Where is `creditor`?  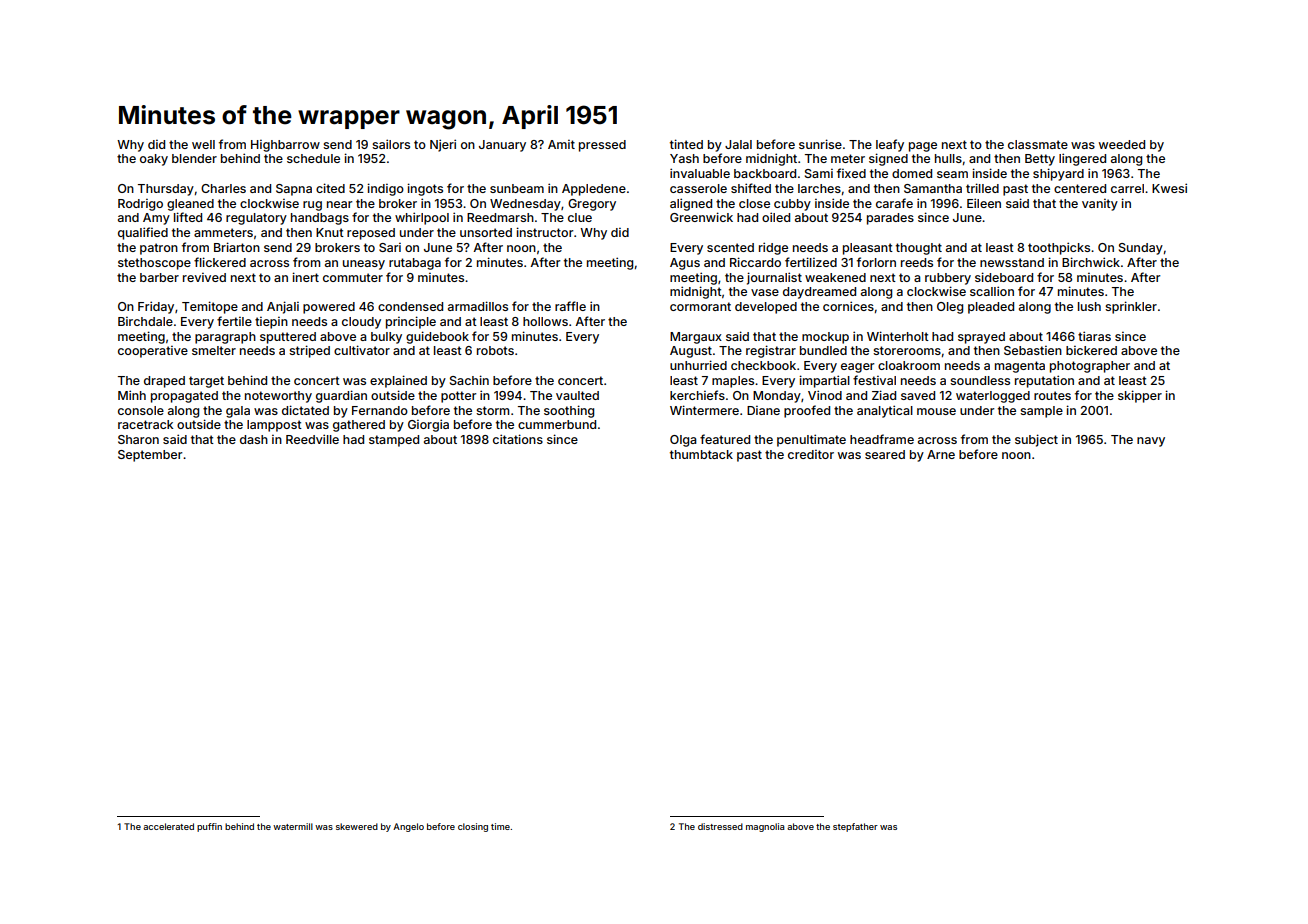 creditor is located at coordinates (811, 454).
